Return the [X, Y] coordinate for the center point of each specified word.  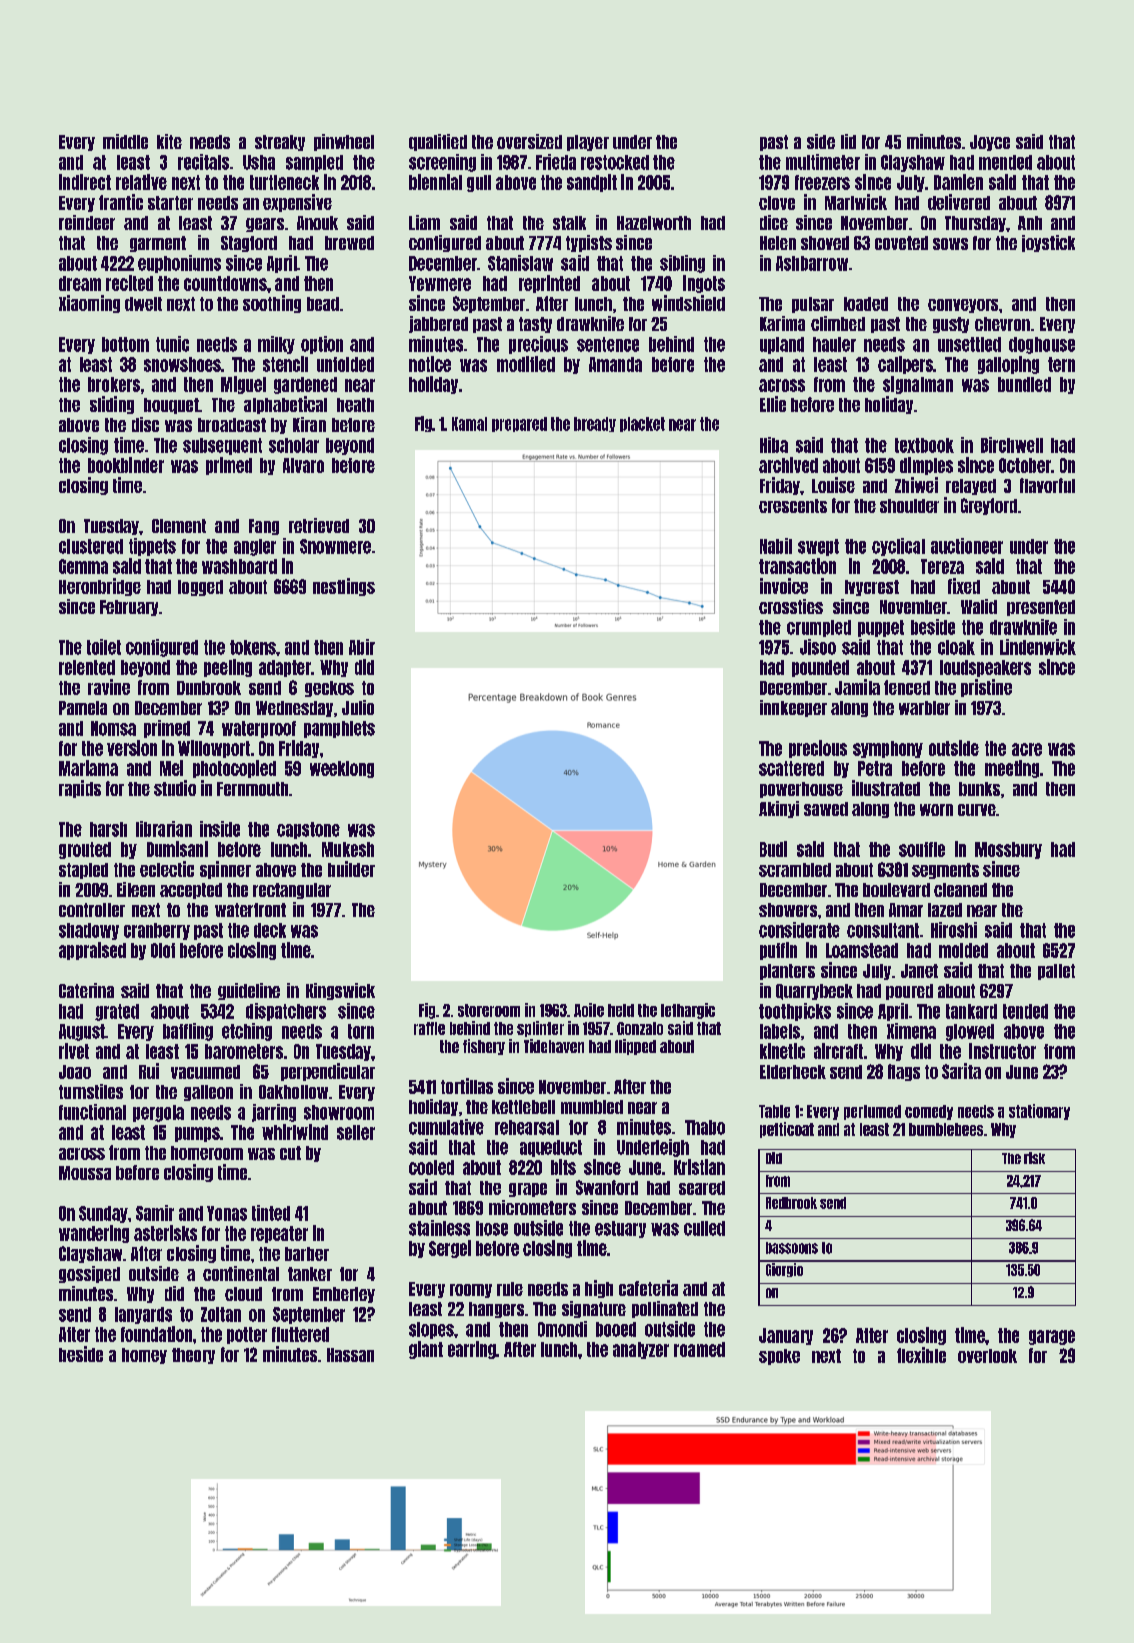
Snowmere [335, 546]
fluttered [300, 1334]
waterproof [259, 729]
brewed [349, 243]
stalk [569, 223]
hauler [834, 344]
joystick [1048, 243]
